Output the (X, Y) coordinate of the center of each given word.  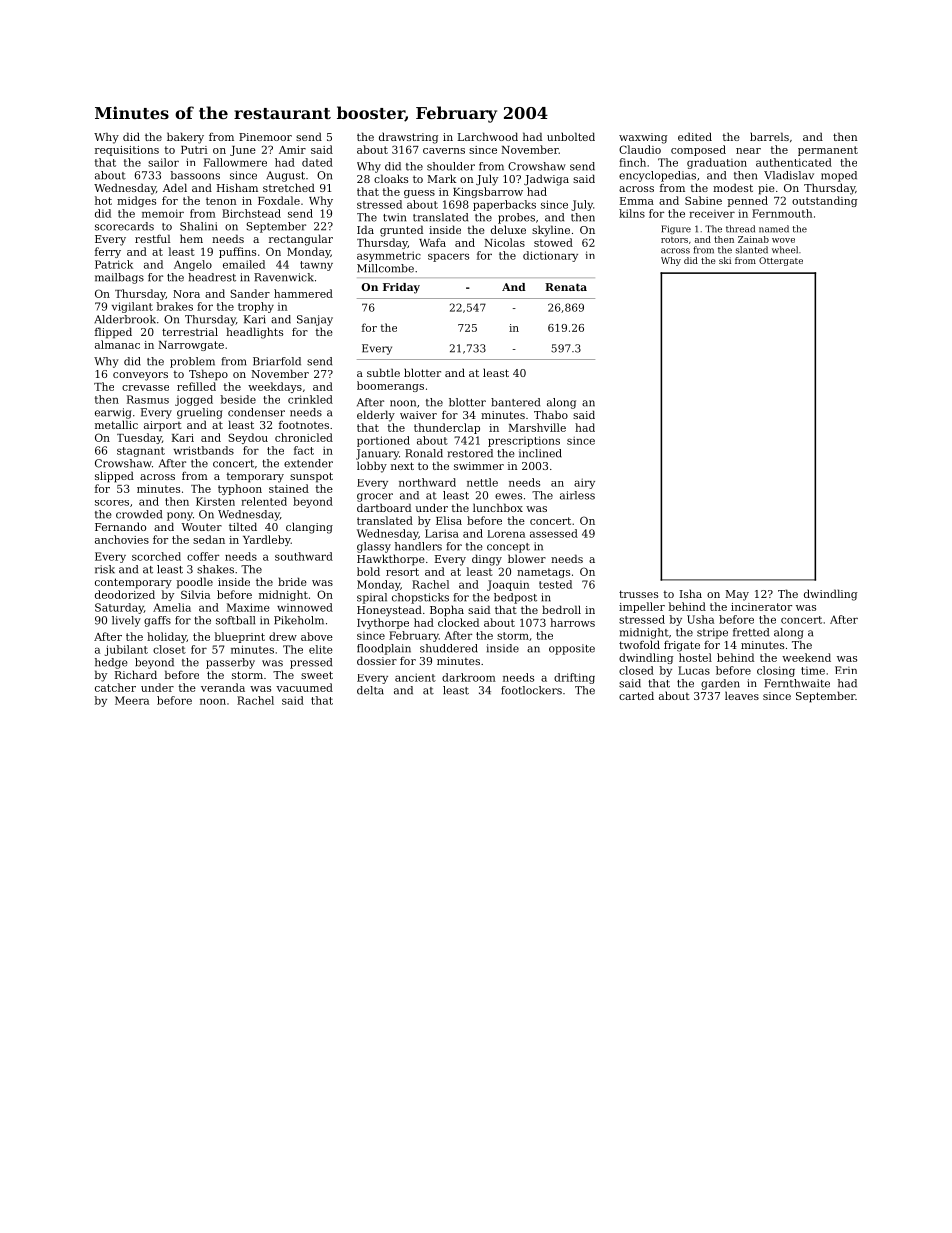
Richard (136, 674)
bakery (185, 138)
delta (370, 690)
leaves (742, 695)
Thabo (551, 414)
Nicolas (504, 242)
